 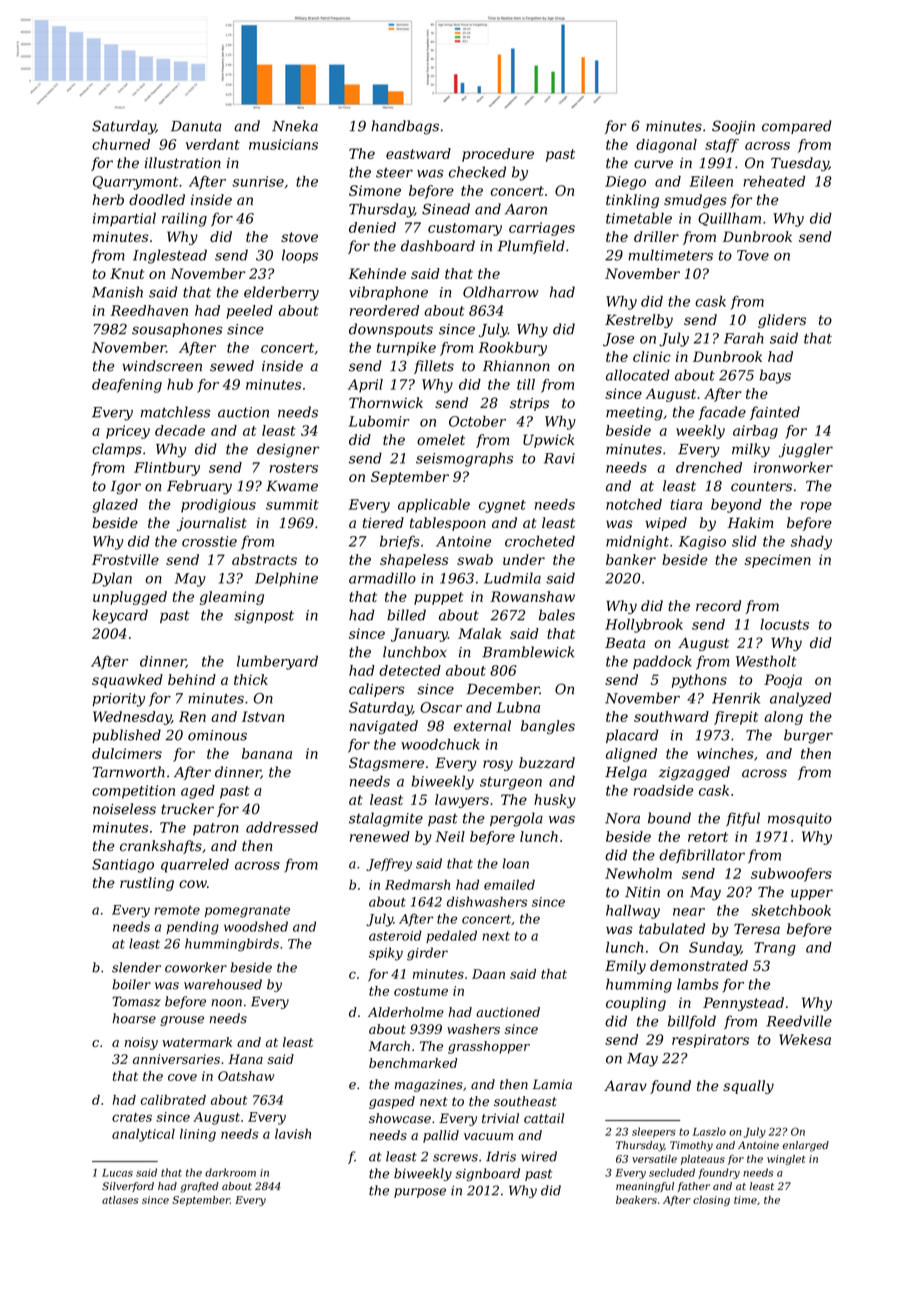 I want to click on atlases, so click(x=120, y=1200).
